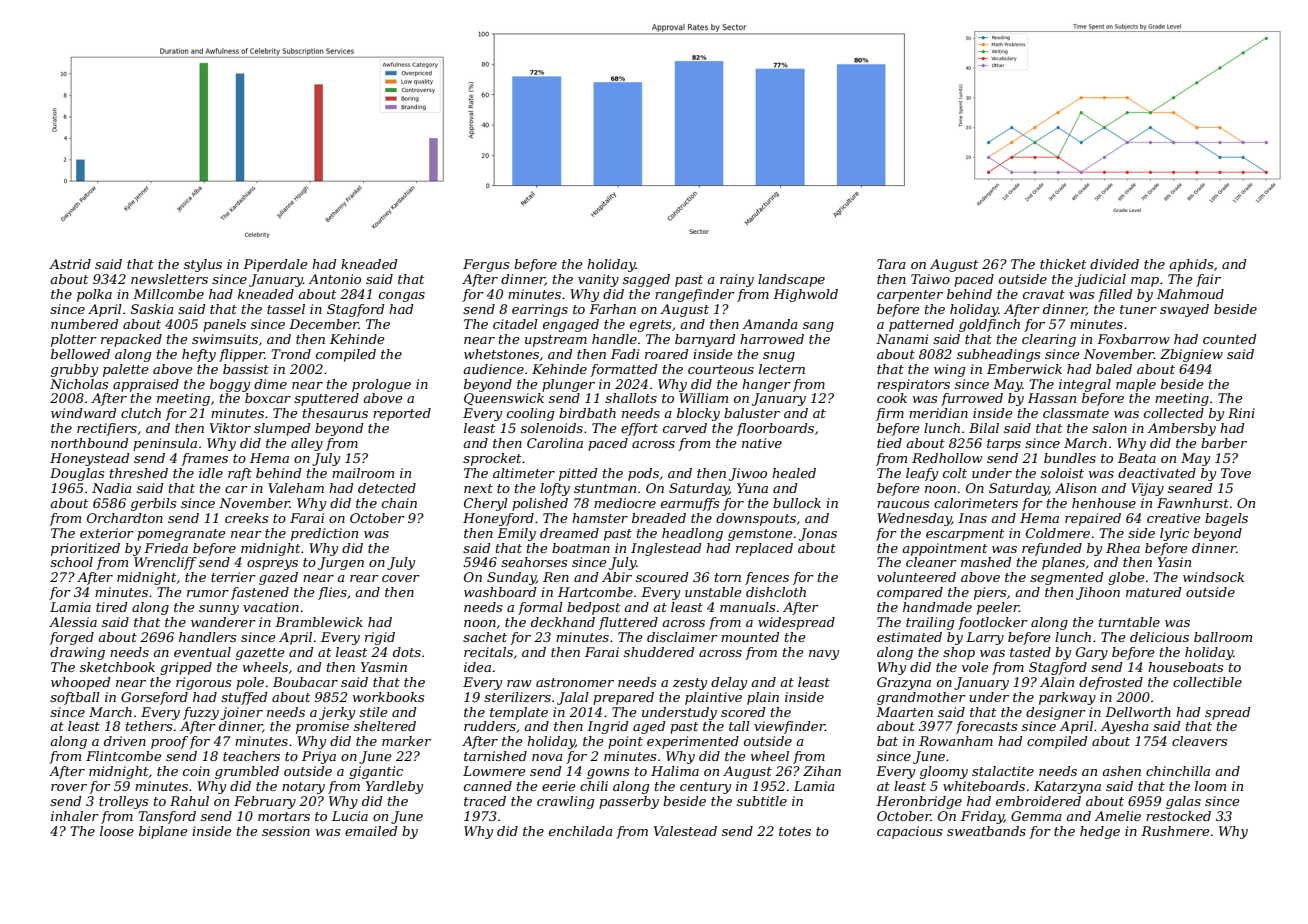 The image size is (1308, 924). I want to click on chili, so click(594, 786).
